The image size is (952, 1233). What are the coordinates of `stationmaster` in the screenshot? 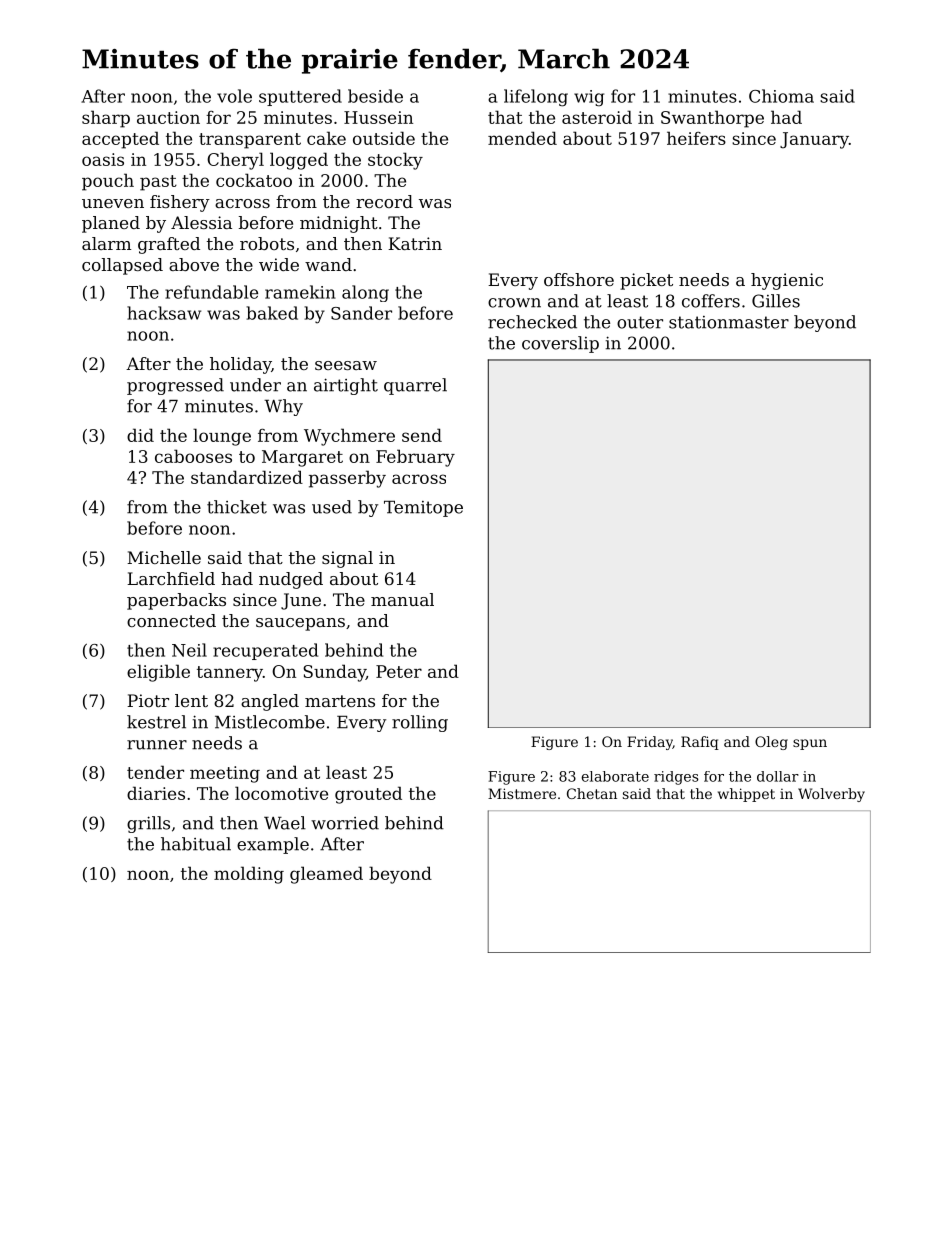 It's located at (729, 322).
